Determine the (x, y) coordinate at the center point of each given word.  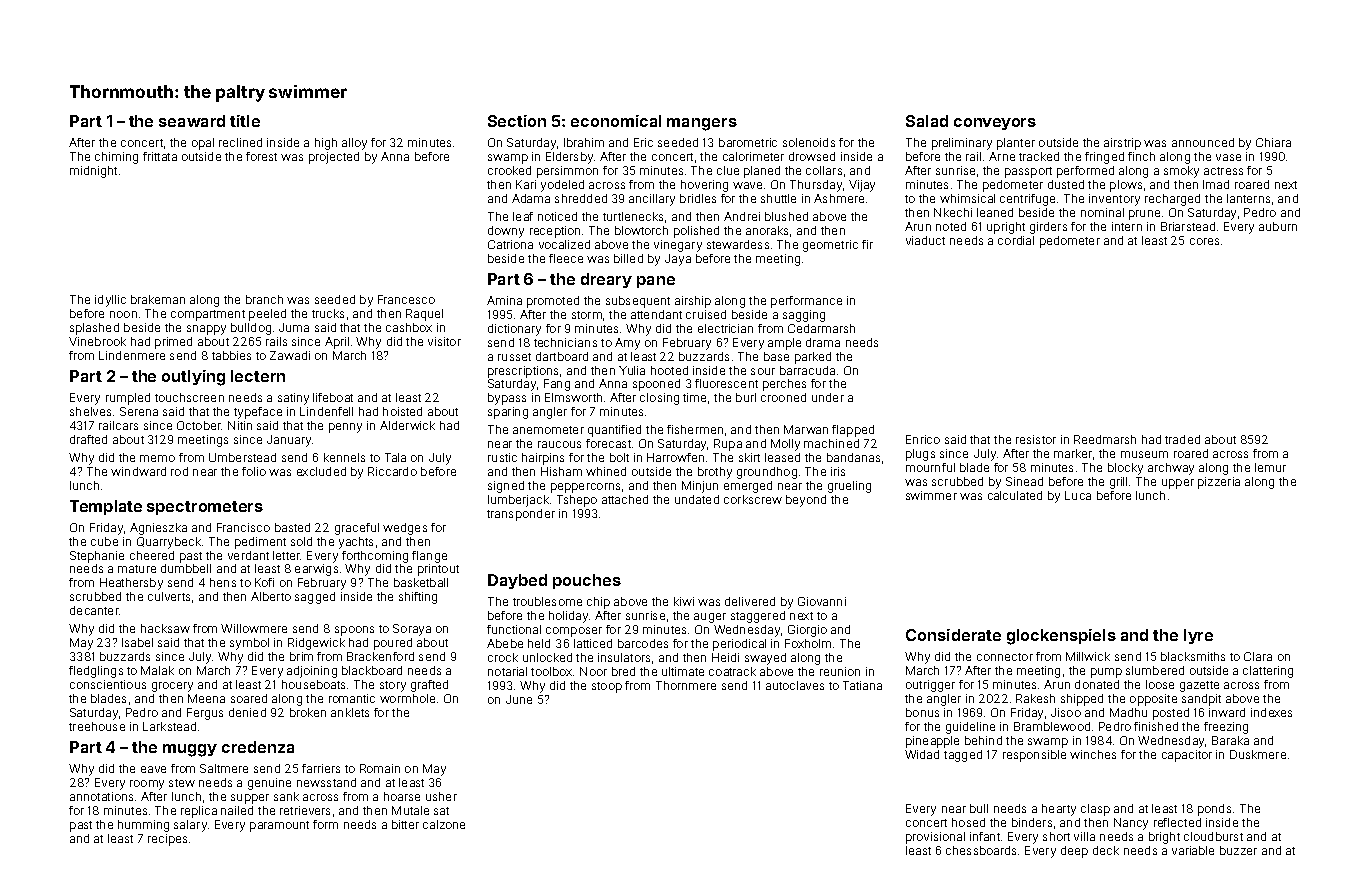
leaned (995, 212)
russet (514, 357)
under (828, 397)
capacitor (1187, 756)
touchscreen (189, 397)
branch (264, 299)
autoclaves (795, 685)
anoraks (767, 230)
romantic (352, 698)
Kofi (264, 582)
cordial (1016, 240)
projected (334, 158)
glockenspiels (1061, 637)
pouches (587, 581)
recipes (167, 840)
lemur (1270, 467)
